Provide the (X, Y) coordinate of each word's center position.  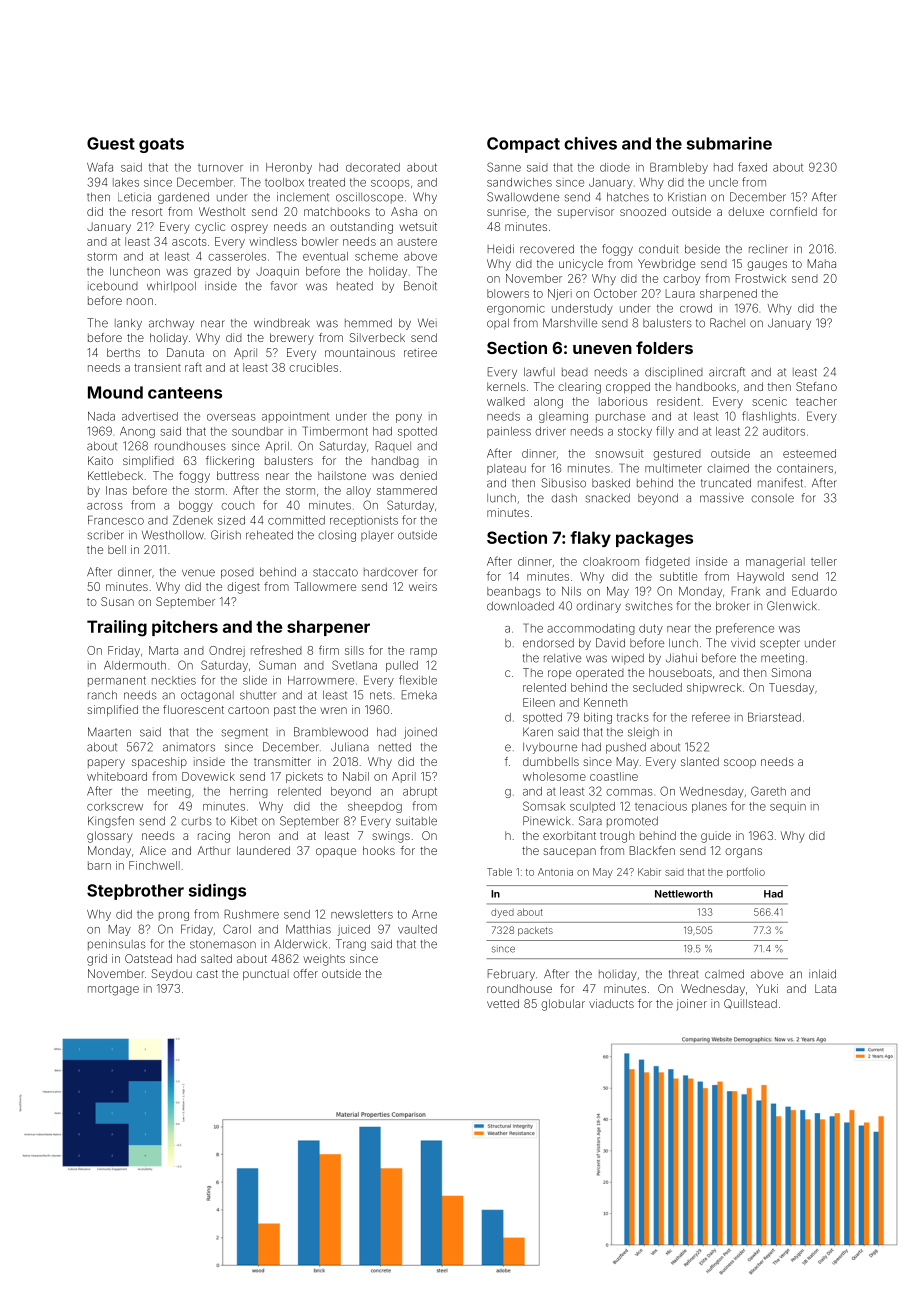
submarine (729, 143)
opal (498, 324)
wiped (627, 659)
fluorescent (193, 709)
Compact (523, 145)
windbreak (282, 323)
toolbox (284, 182)
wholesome (554, 776)
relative (562, 658)
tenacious (661, 806)
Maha (822, 263)
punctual (266, 974)
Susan (117, 601)
